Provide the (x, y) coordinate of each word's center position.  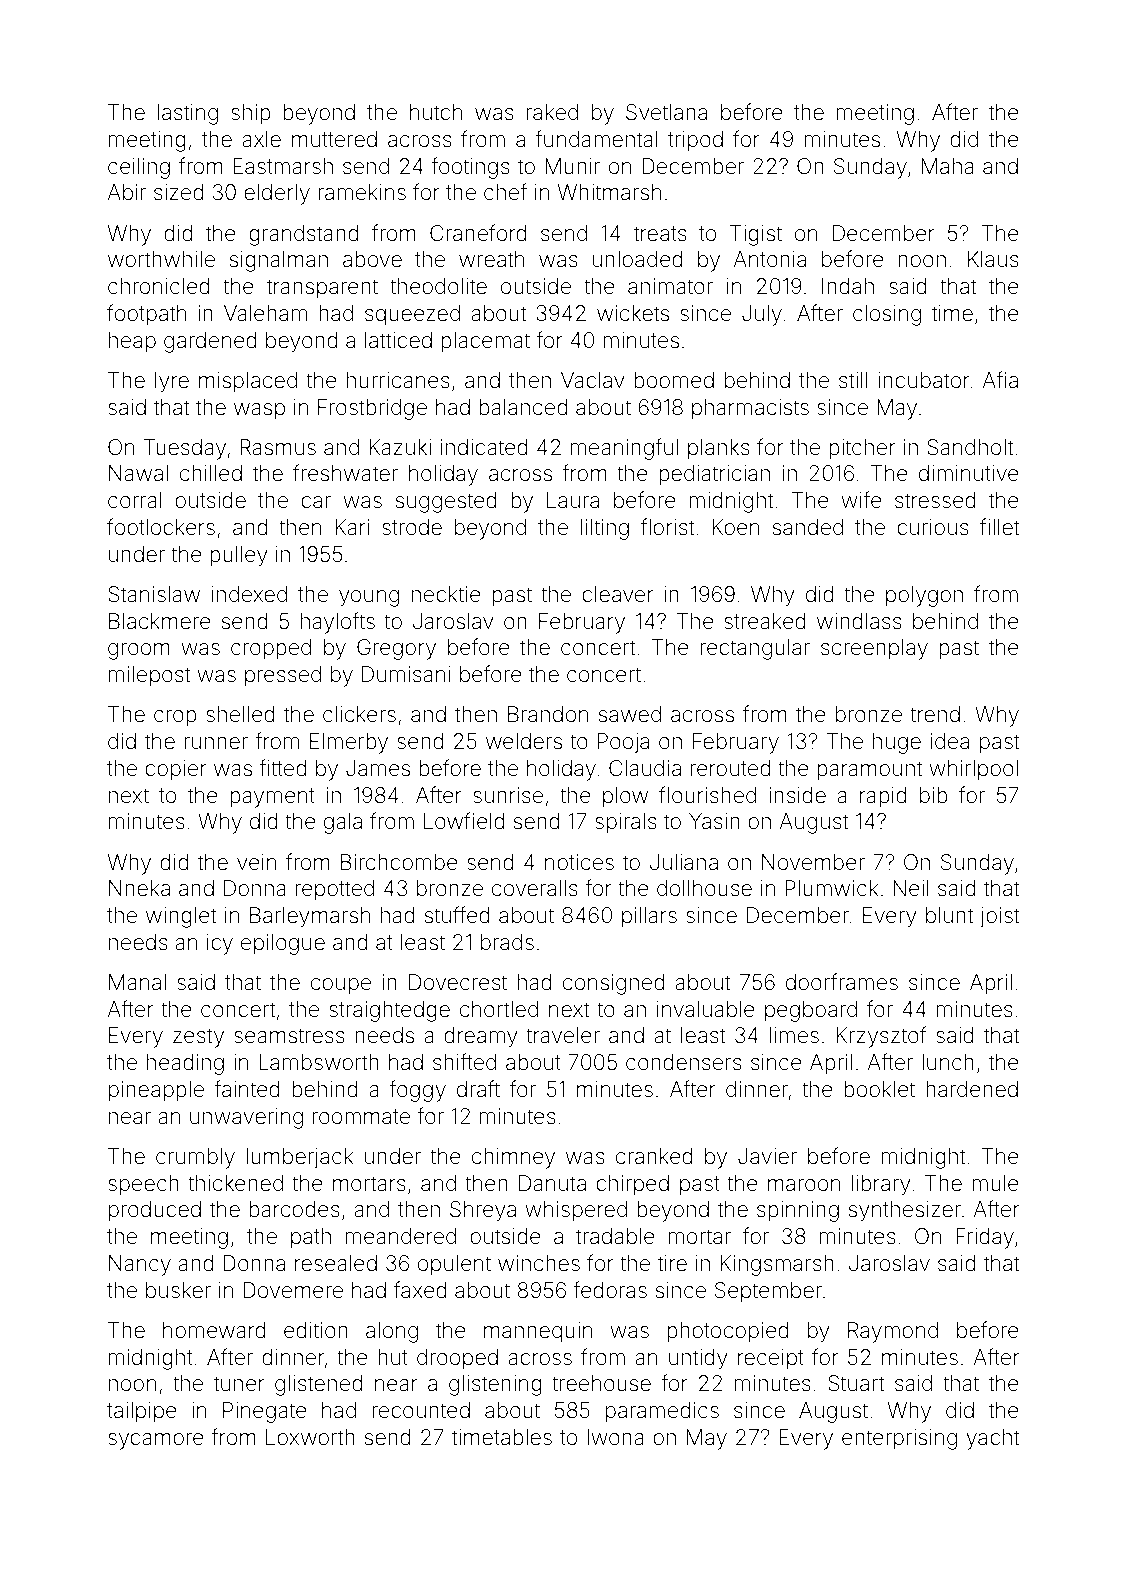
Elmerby (349, 743)
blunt (949, 915)
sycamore (156, 1441)
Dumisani (406, 674)
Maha (948, 166)
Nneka (139, 888)
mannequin (538, 1332)
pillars (649, 917)
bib (934, 795)
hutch (436, 112)
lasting (188, 114)
